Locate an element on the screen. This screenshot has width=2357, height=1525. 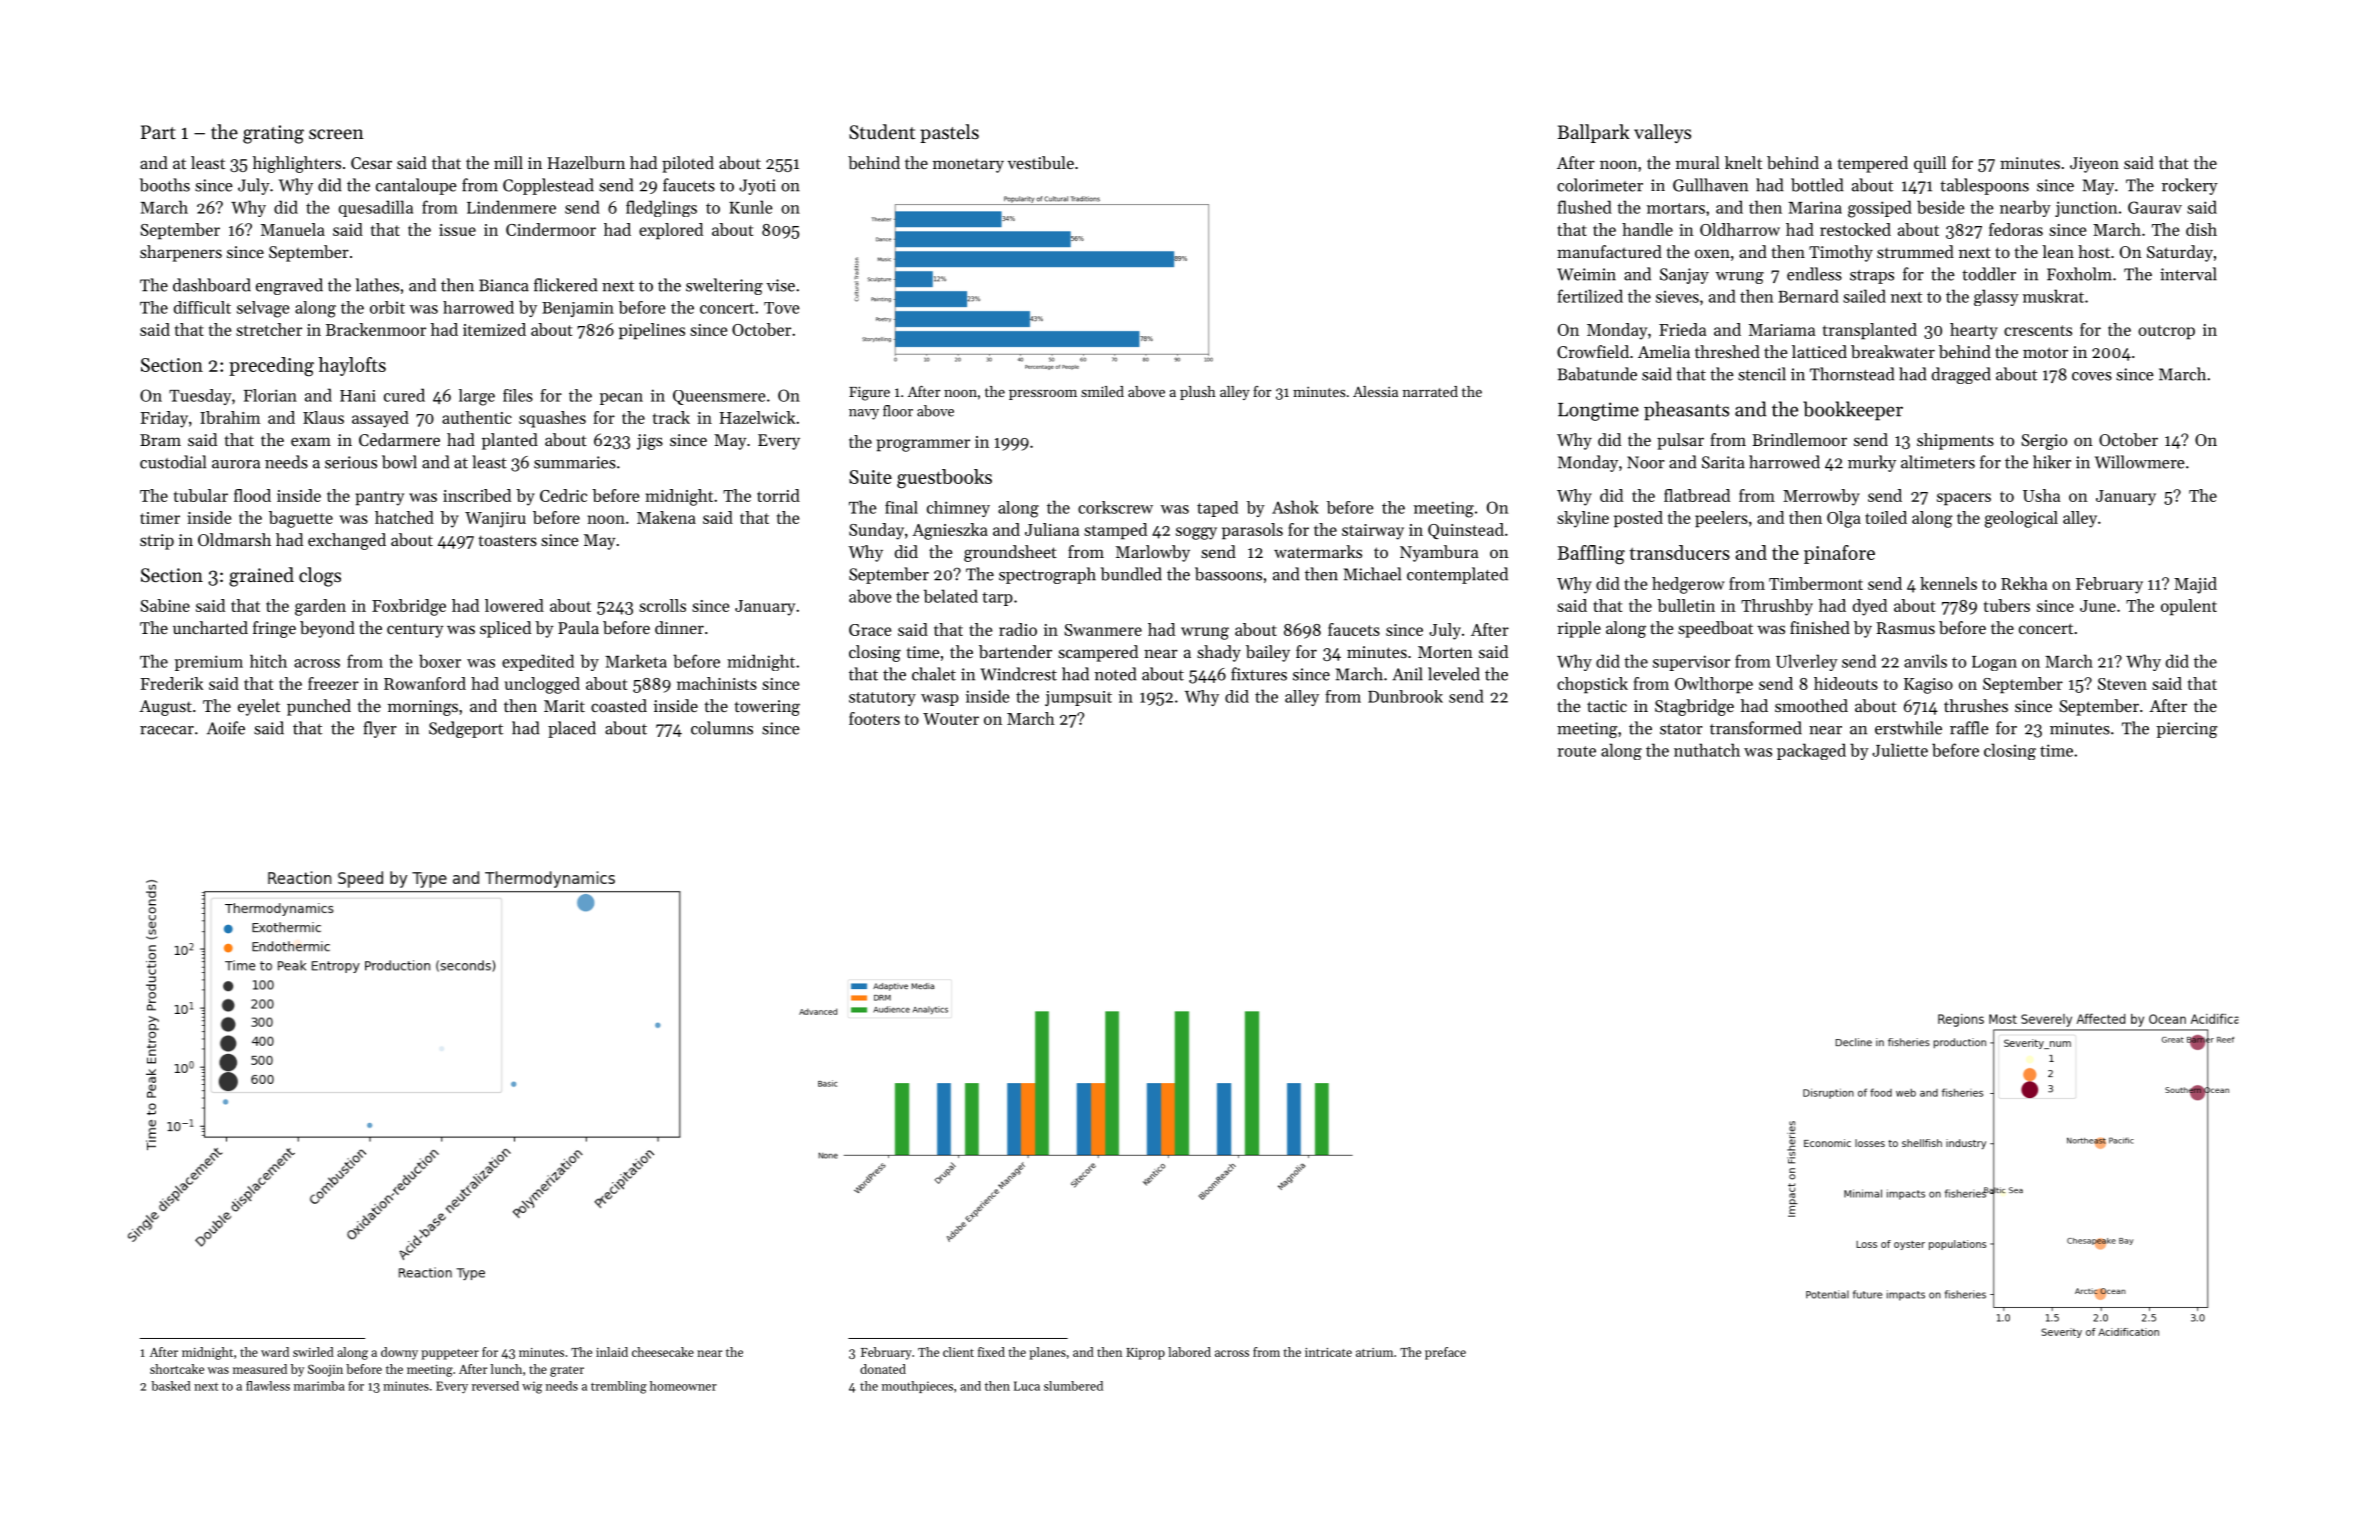
engraved is located at coordinates (289, 286).
